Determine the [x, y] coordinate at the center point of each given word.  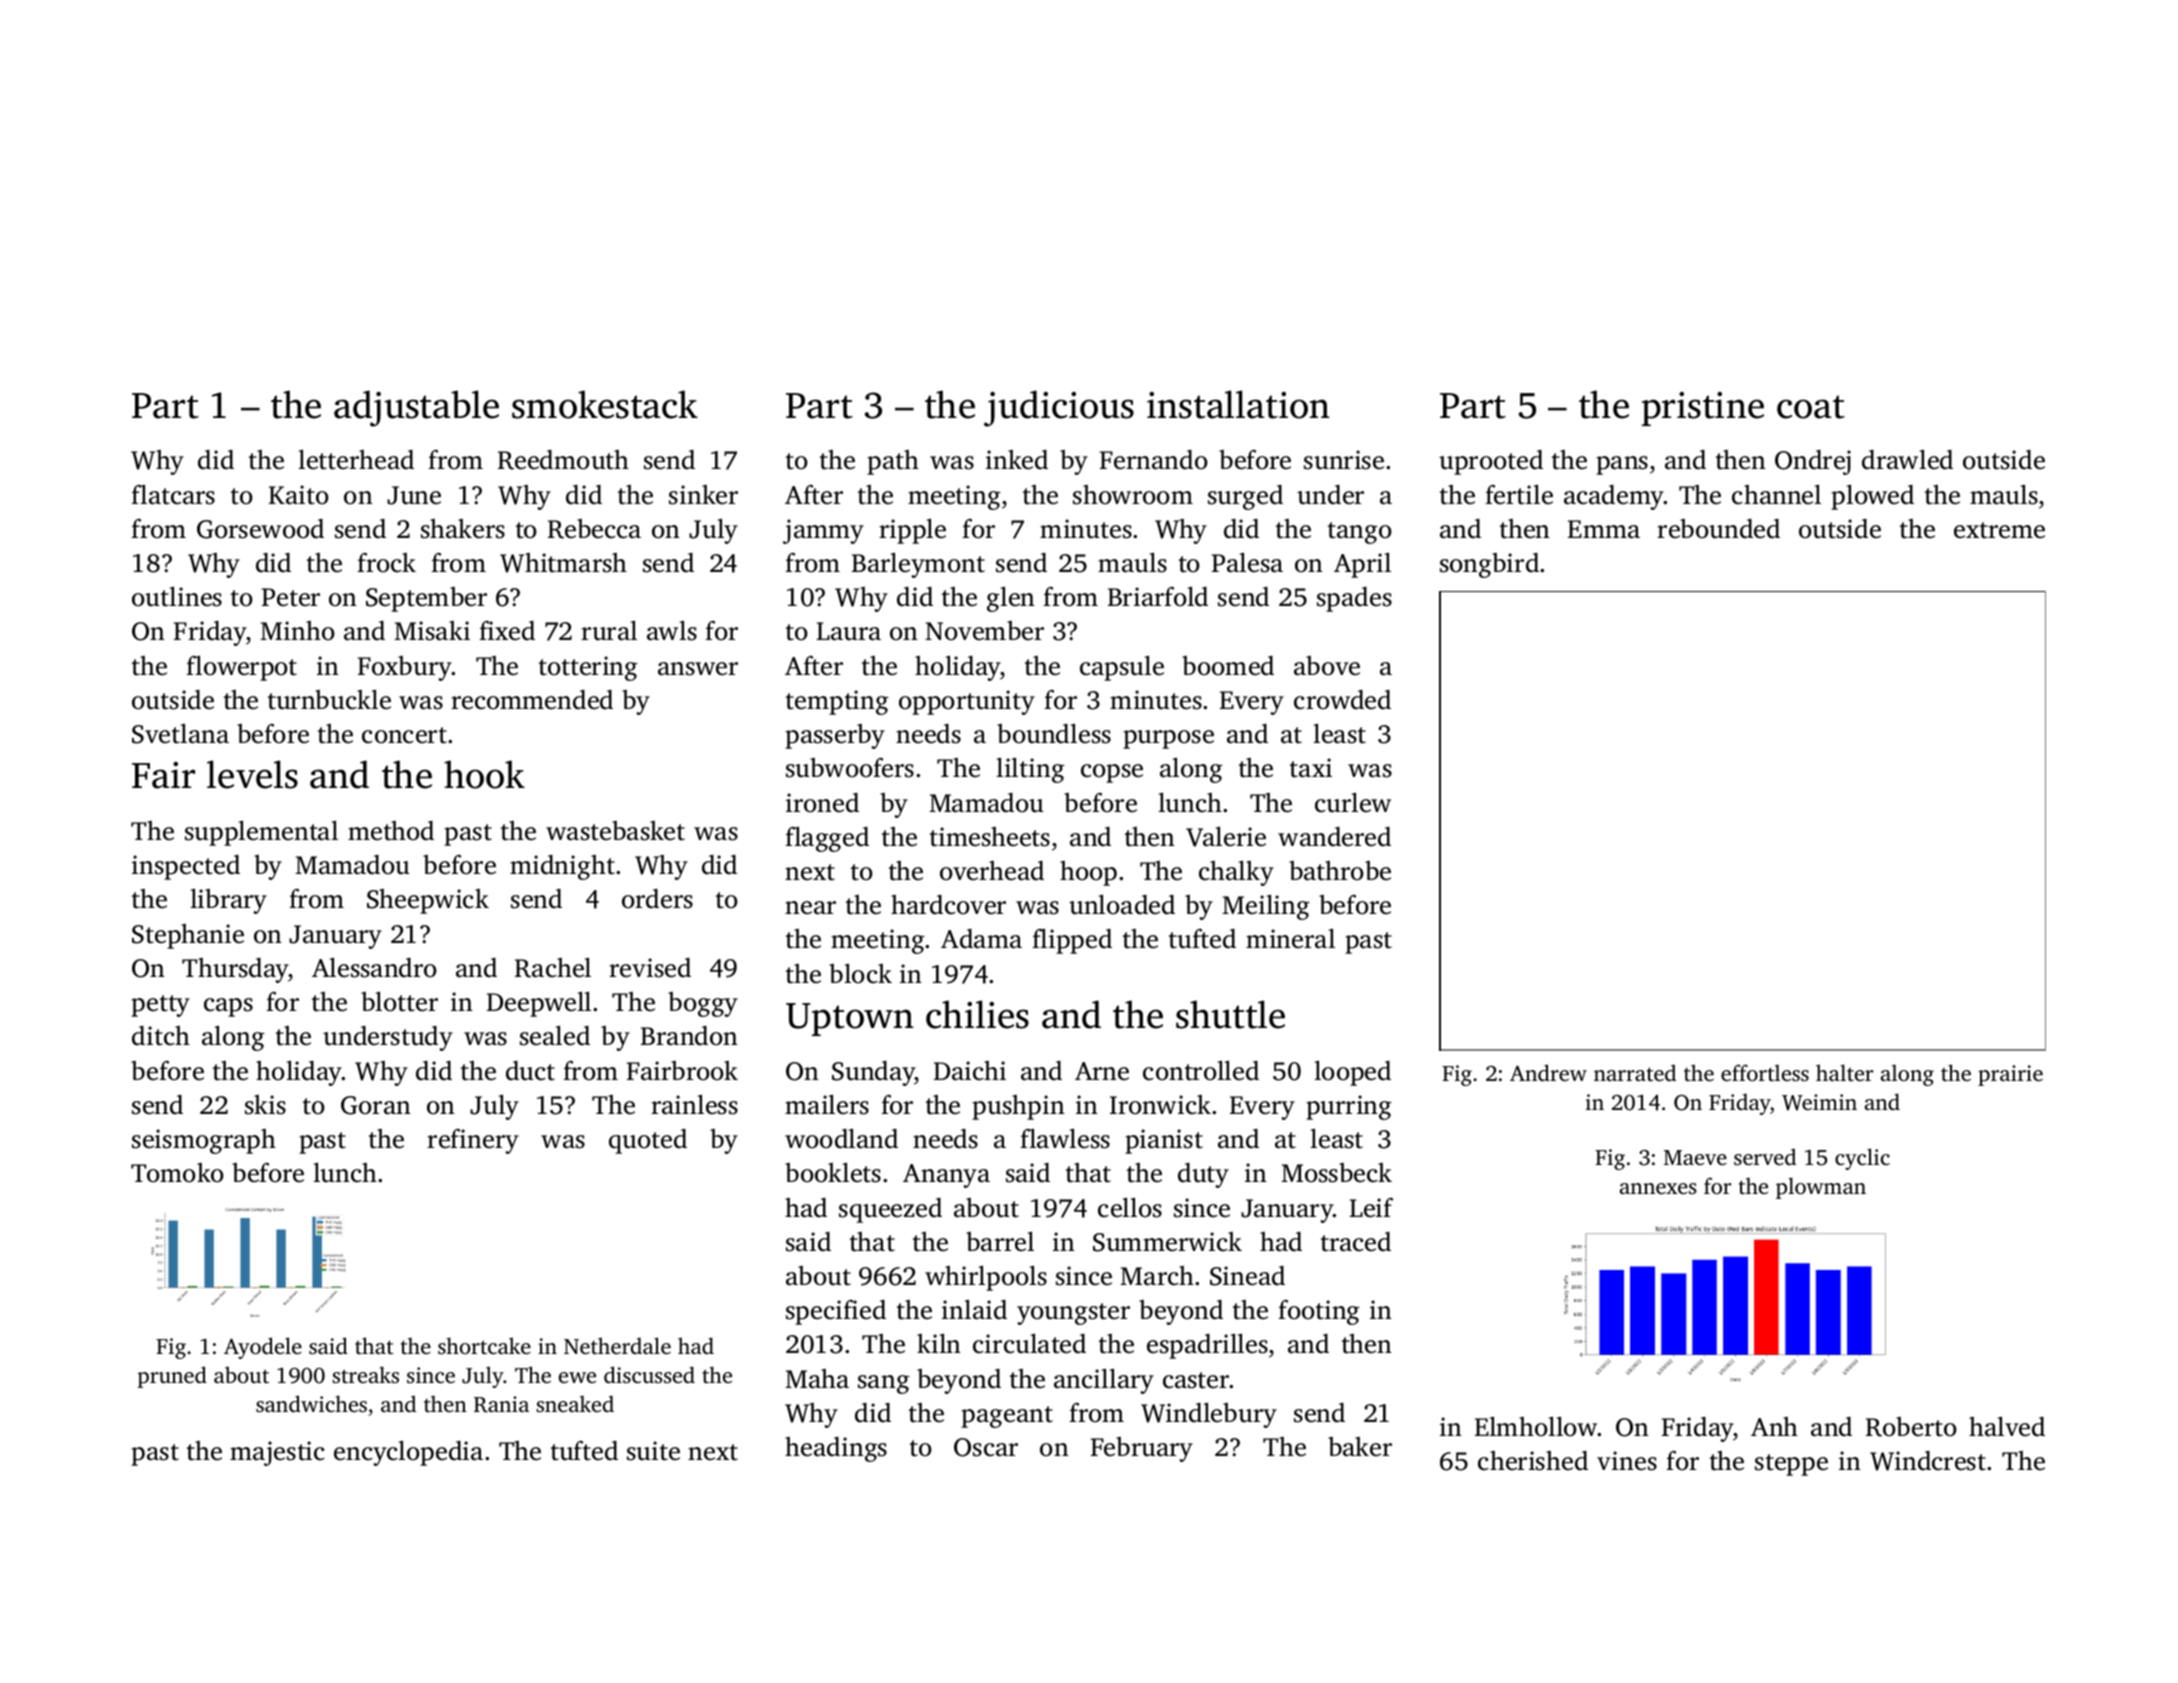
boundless [1054, 734]
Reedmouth [563, 460]
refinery [473, 1141]
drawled [1907, 460]
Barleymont [918, 565]
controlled [1201, 1071]
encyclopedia [408, 1453]
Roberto [1911, 1427]
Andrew [1548, 1072]
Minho [297, 631]
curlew [1353, 803]
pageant [1007, 1417]
